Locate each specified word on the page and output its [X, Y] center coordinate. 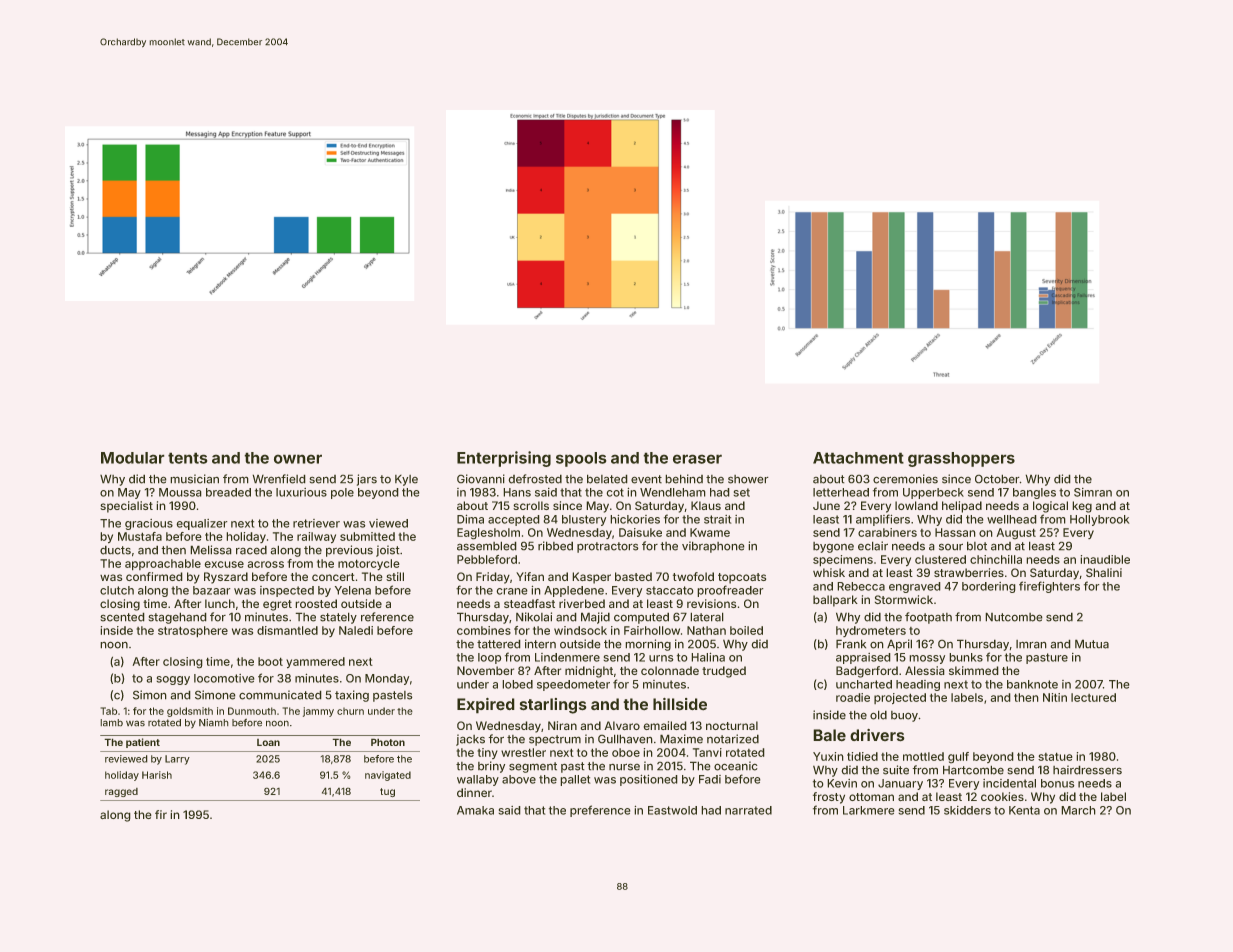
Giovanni [481, 479]
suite [896, 770]
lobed [518, 684]
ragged [121, 792]
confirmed [154, 576]
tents [187, 458]
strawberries [969, 572]
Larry [177, 760]
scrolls [531, 505]
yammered [315, 662]
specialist [126, 507]
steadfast [529, 603]
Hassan [955, 532]
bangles [1034, 493]
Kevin [842, 783]
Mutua [1092, 644]
